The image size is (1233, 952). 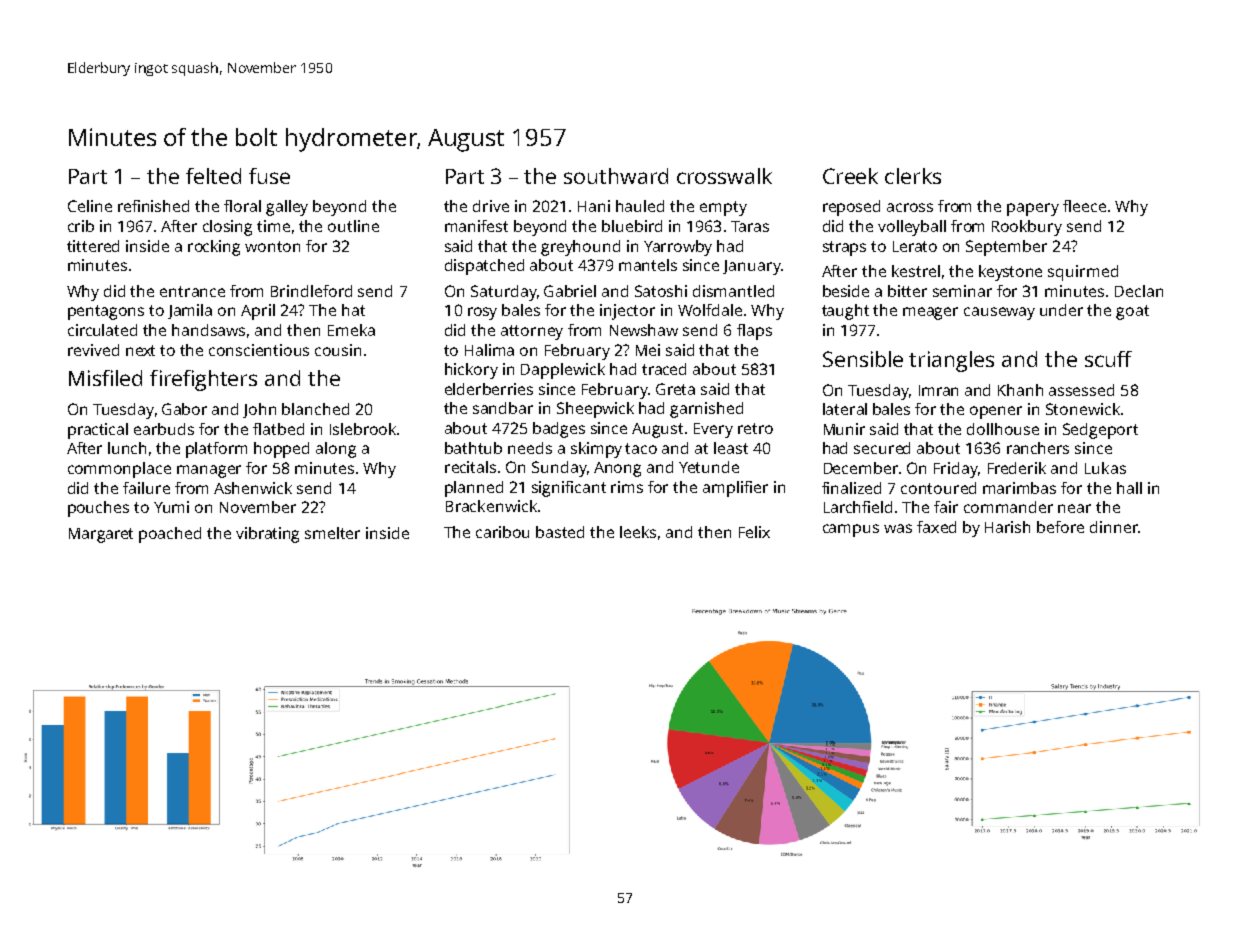 What do you see at coordinates (910, 207) in the document?
I see `across` at bounding box center [910, 207].
